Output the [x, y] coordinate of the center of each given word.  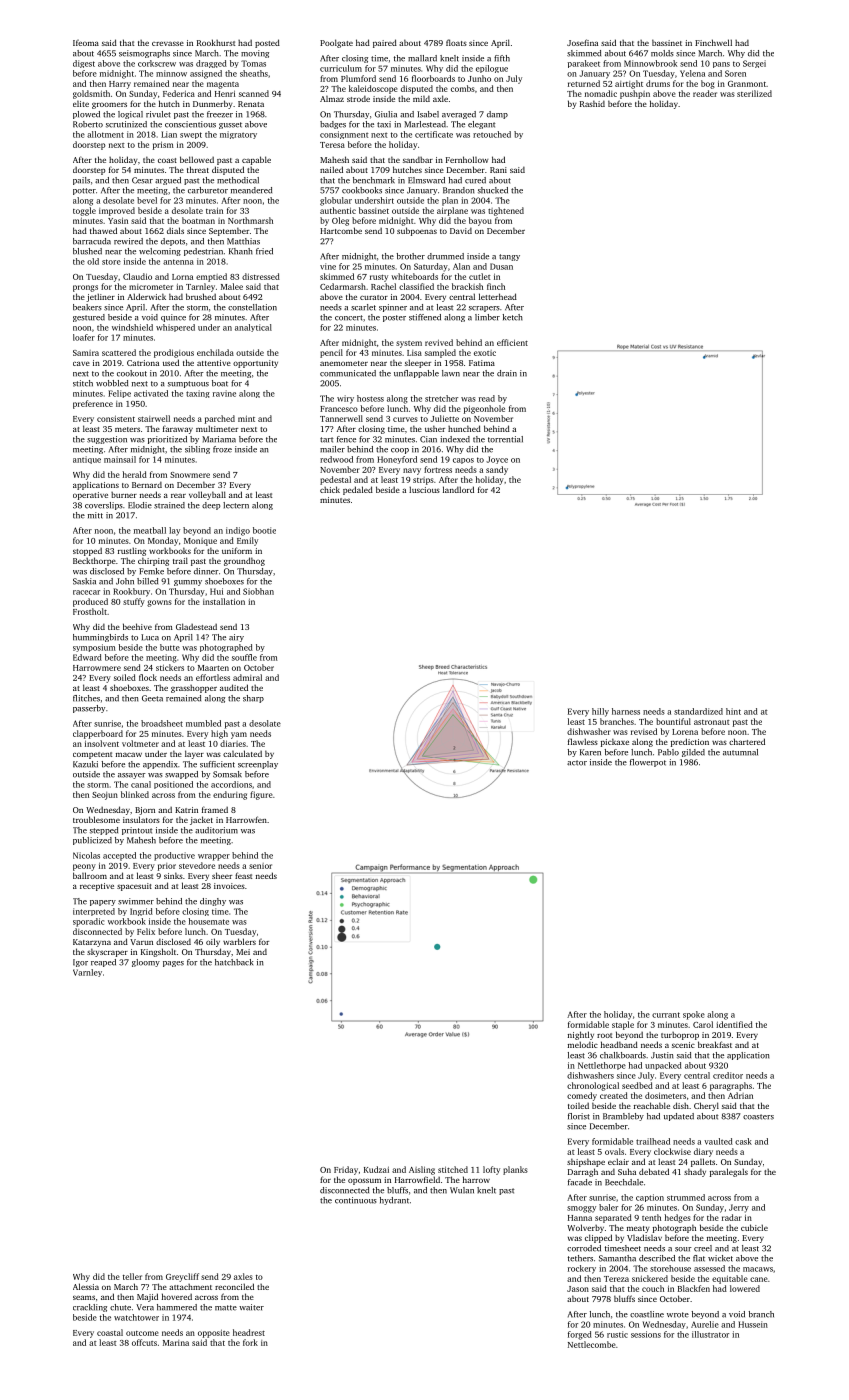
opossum [364, 1181]
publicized [92, 841]
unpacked [663, 1066]
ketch [513, 317]
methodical [238, 180]
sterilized [754, 93]
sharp [253, 699]
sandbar [418, 160]
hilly [600, 712]
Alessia [86, 1286]
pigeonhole [484, 409]
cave [81, 363]
